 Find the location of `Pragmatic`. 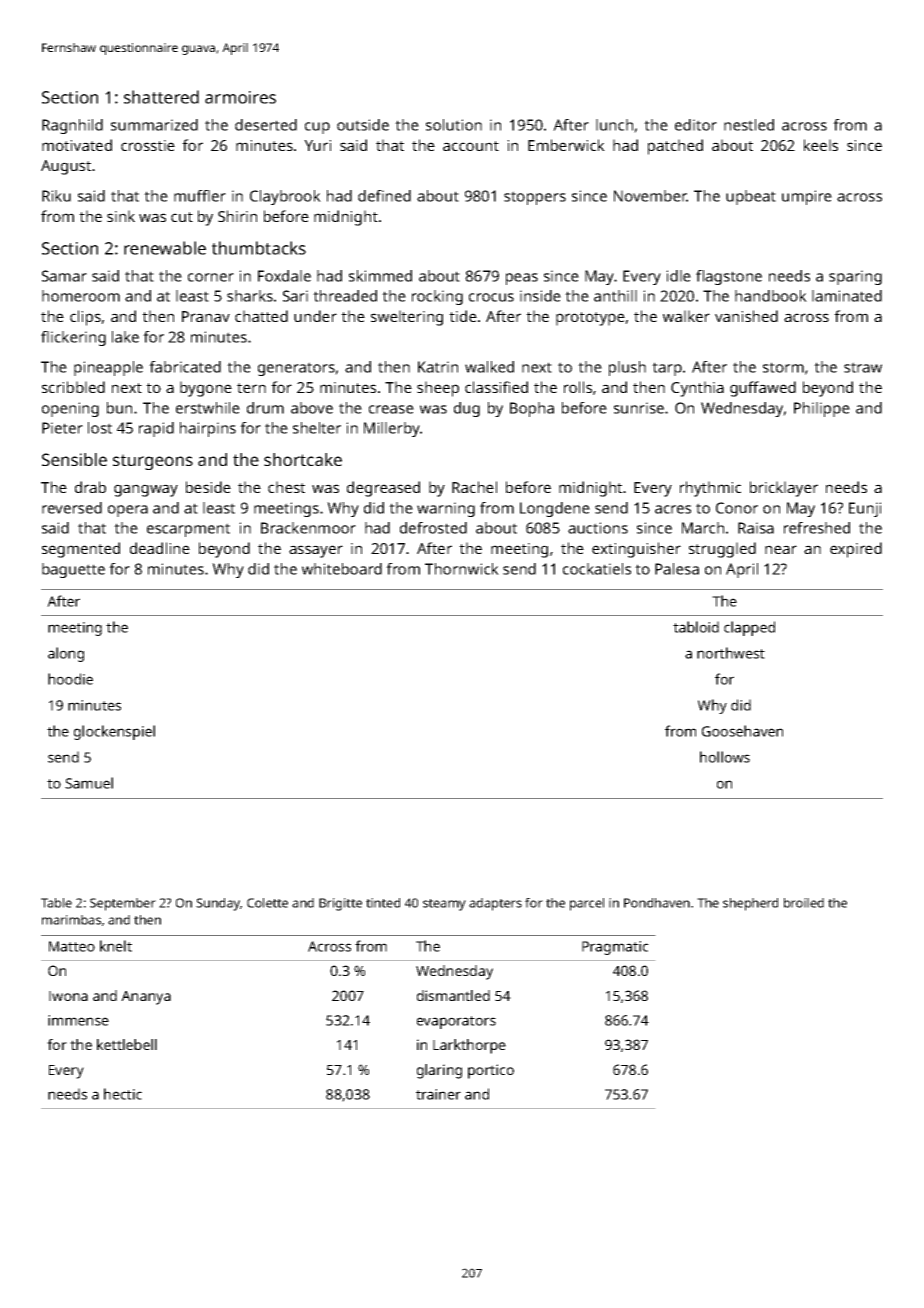

Pragmatic is located at coordinates (615, 948).
